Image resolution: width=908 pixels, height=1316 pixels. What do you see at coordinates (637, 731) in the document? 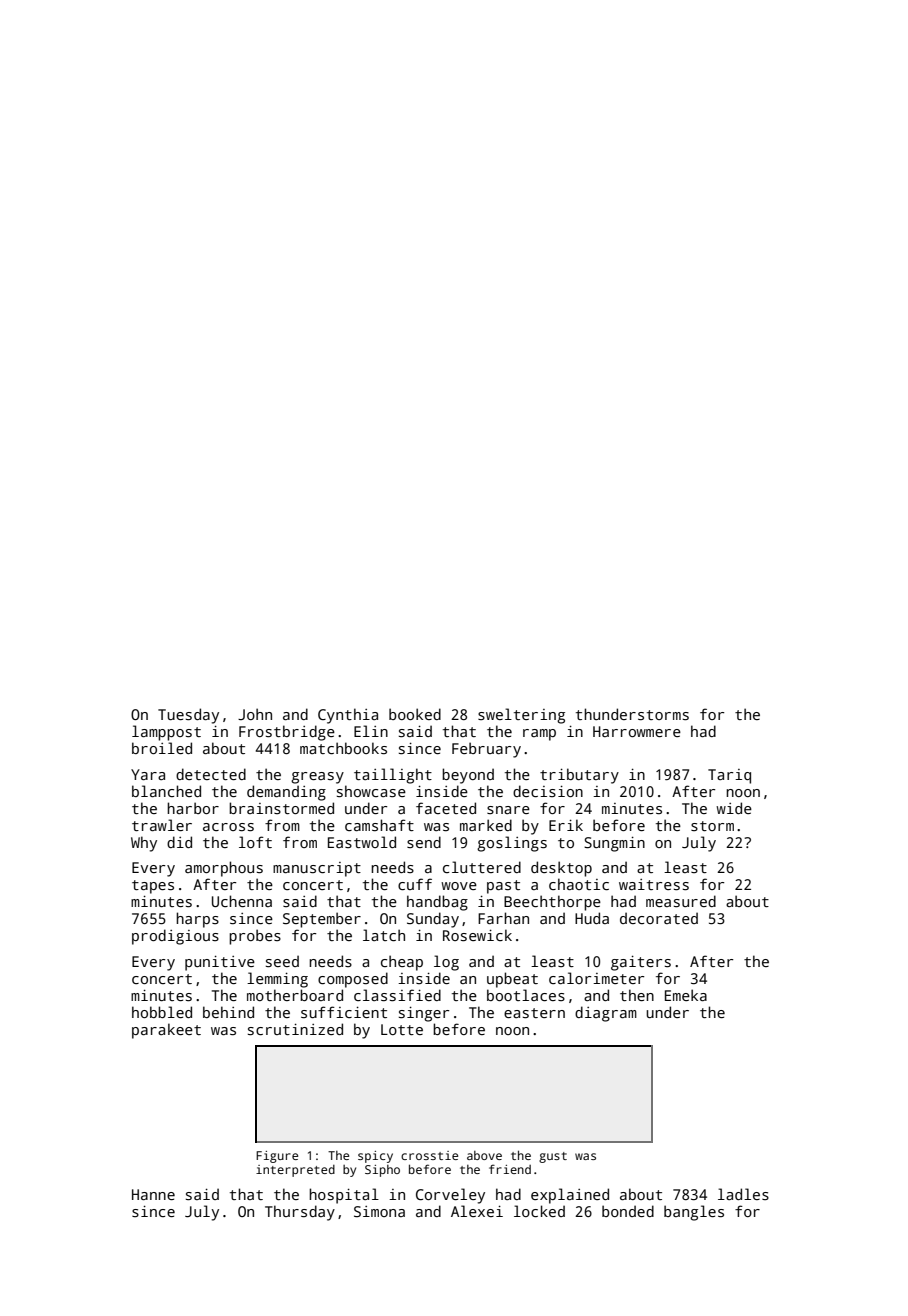
I see `Harrowmere` at bounding box center [637, 731].
